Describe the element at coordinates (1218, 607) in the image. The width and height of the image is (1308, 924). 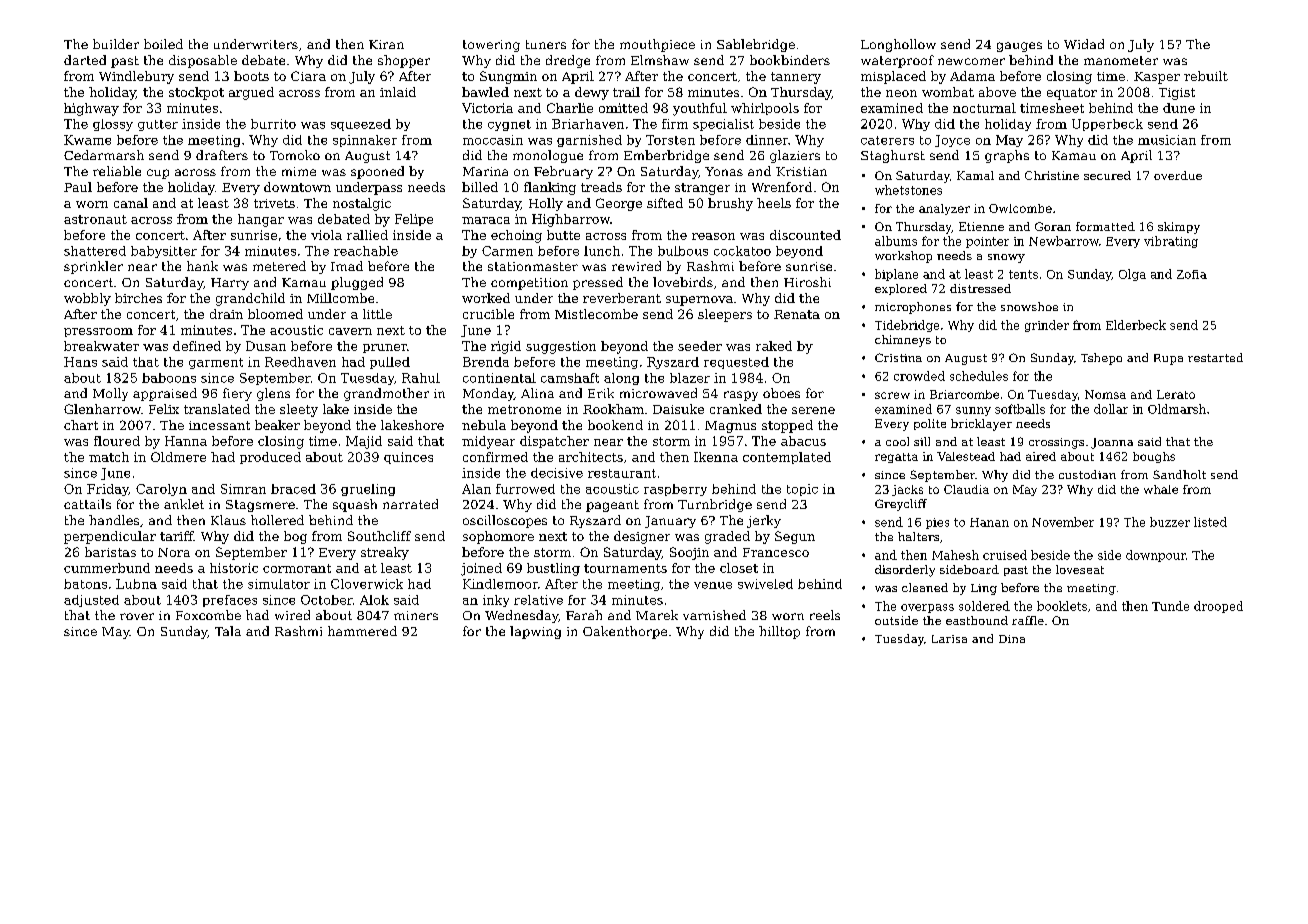
I see `drooped` at that location.
